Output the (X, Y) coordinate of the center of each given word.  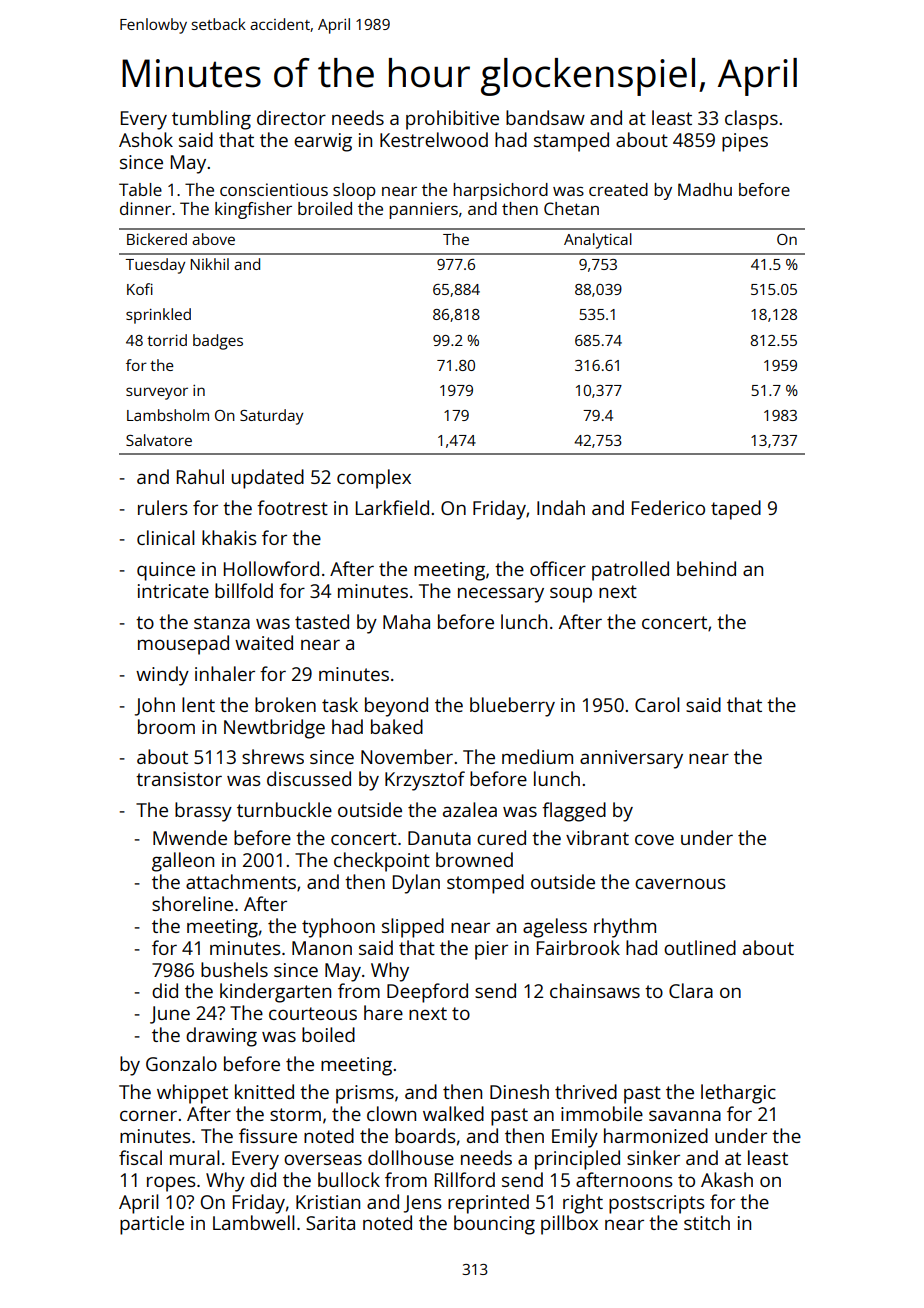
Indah (561, 507)
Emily (575, 1138)
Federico (668, 507)
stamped (571, 142)
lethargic (738, 1094)
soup (571, 595)
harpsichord (500, 191)
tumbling (211, 120)
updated (268, 479)
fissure (268, 1135)
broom (166, 726)
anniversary (631, 759)
